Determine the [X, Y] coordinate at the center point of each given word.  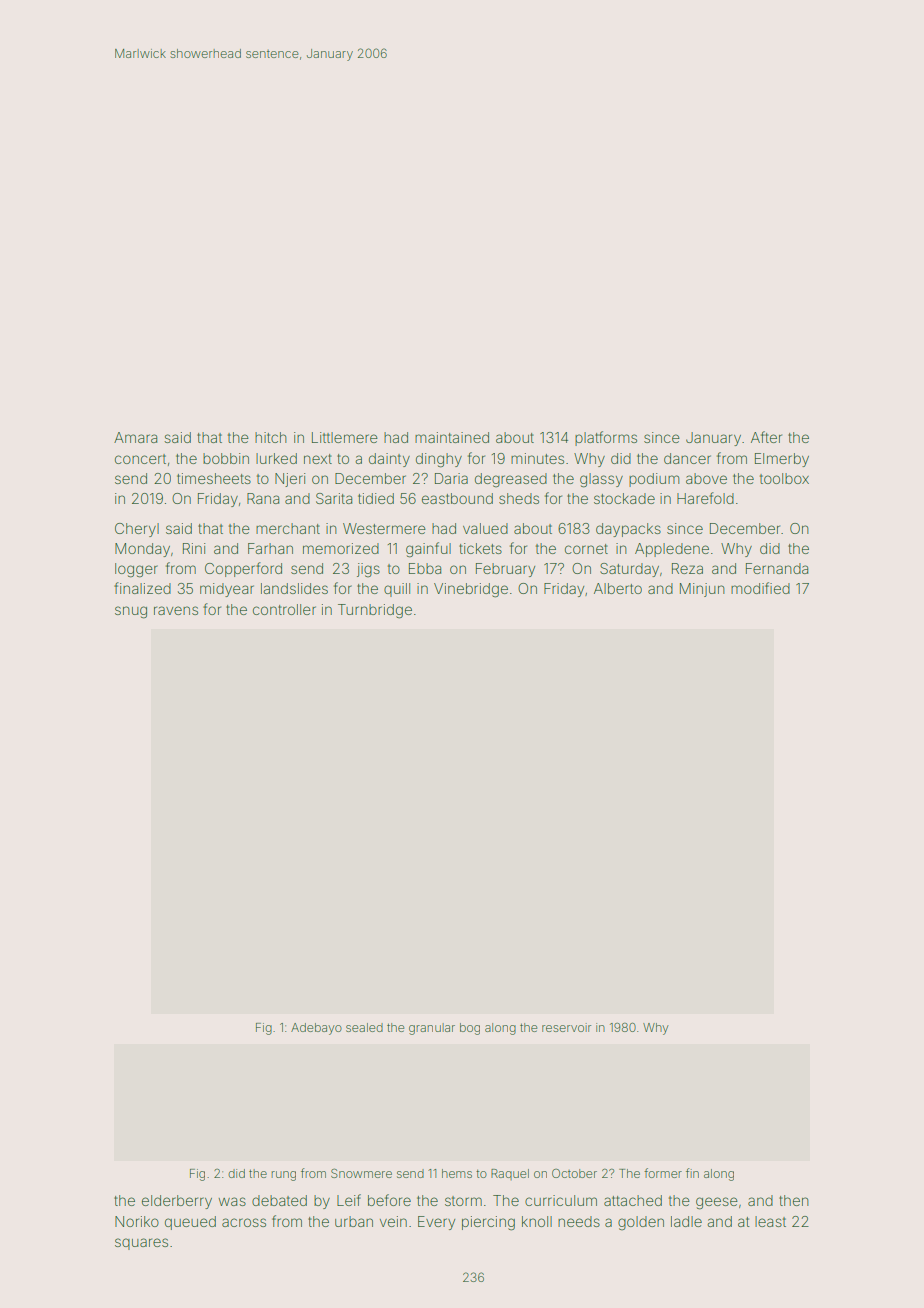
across [244, 1222]
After [766, 437]
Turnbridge [375, 611]
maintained [452, 437]
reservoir [566, 1027]
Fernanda [777, 568]
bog [470, 1029]
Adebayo [316, 1029]
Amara [135, 437]
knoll [537, 1221]
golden [641, 1223]
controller [284, 609]
